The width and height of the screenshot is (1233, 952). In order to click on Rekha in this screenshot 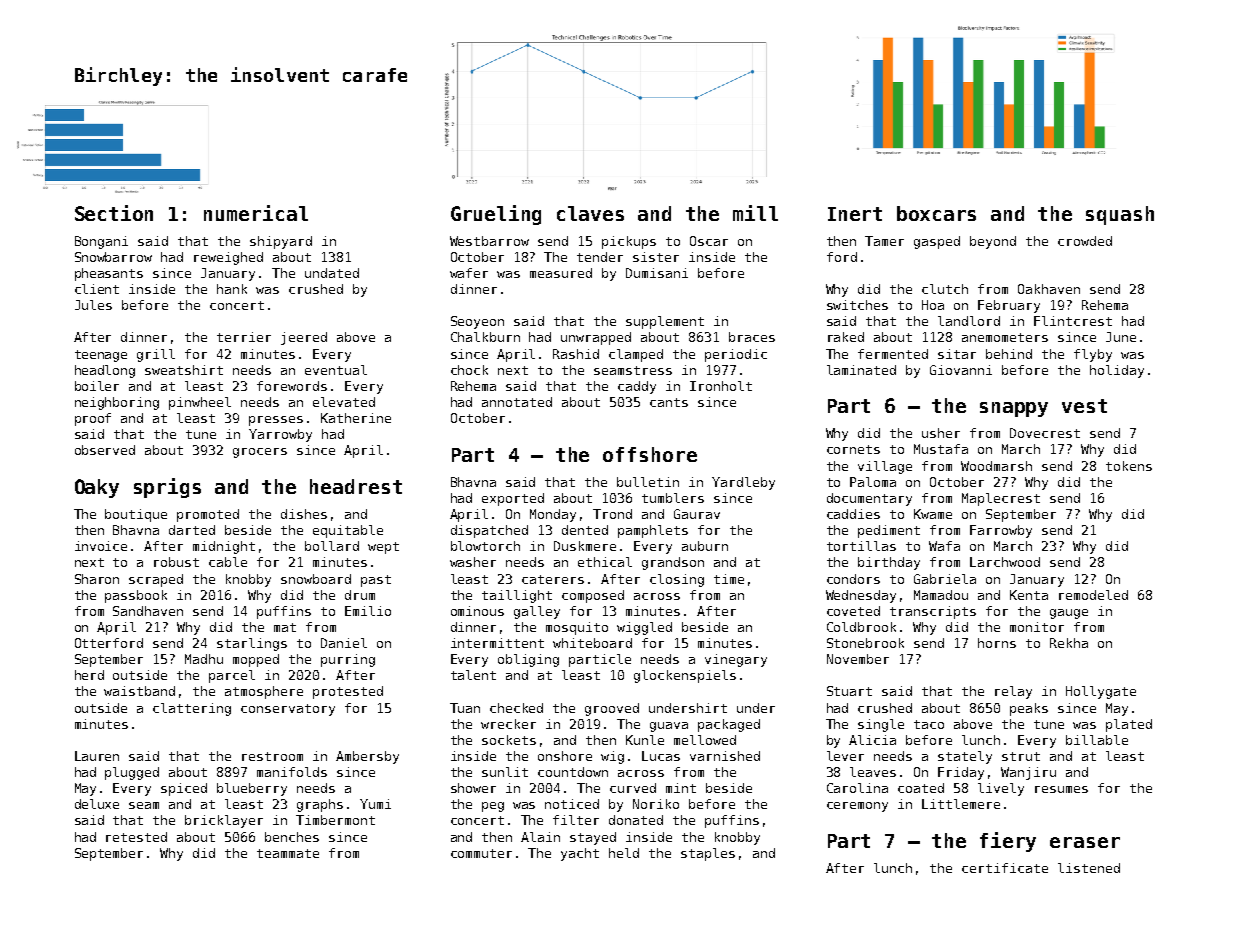, I will do `click(1069, 643)`.
